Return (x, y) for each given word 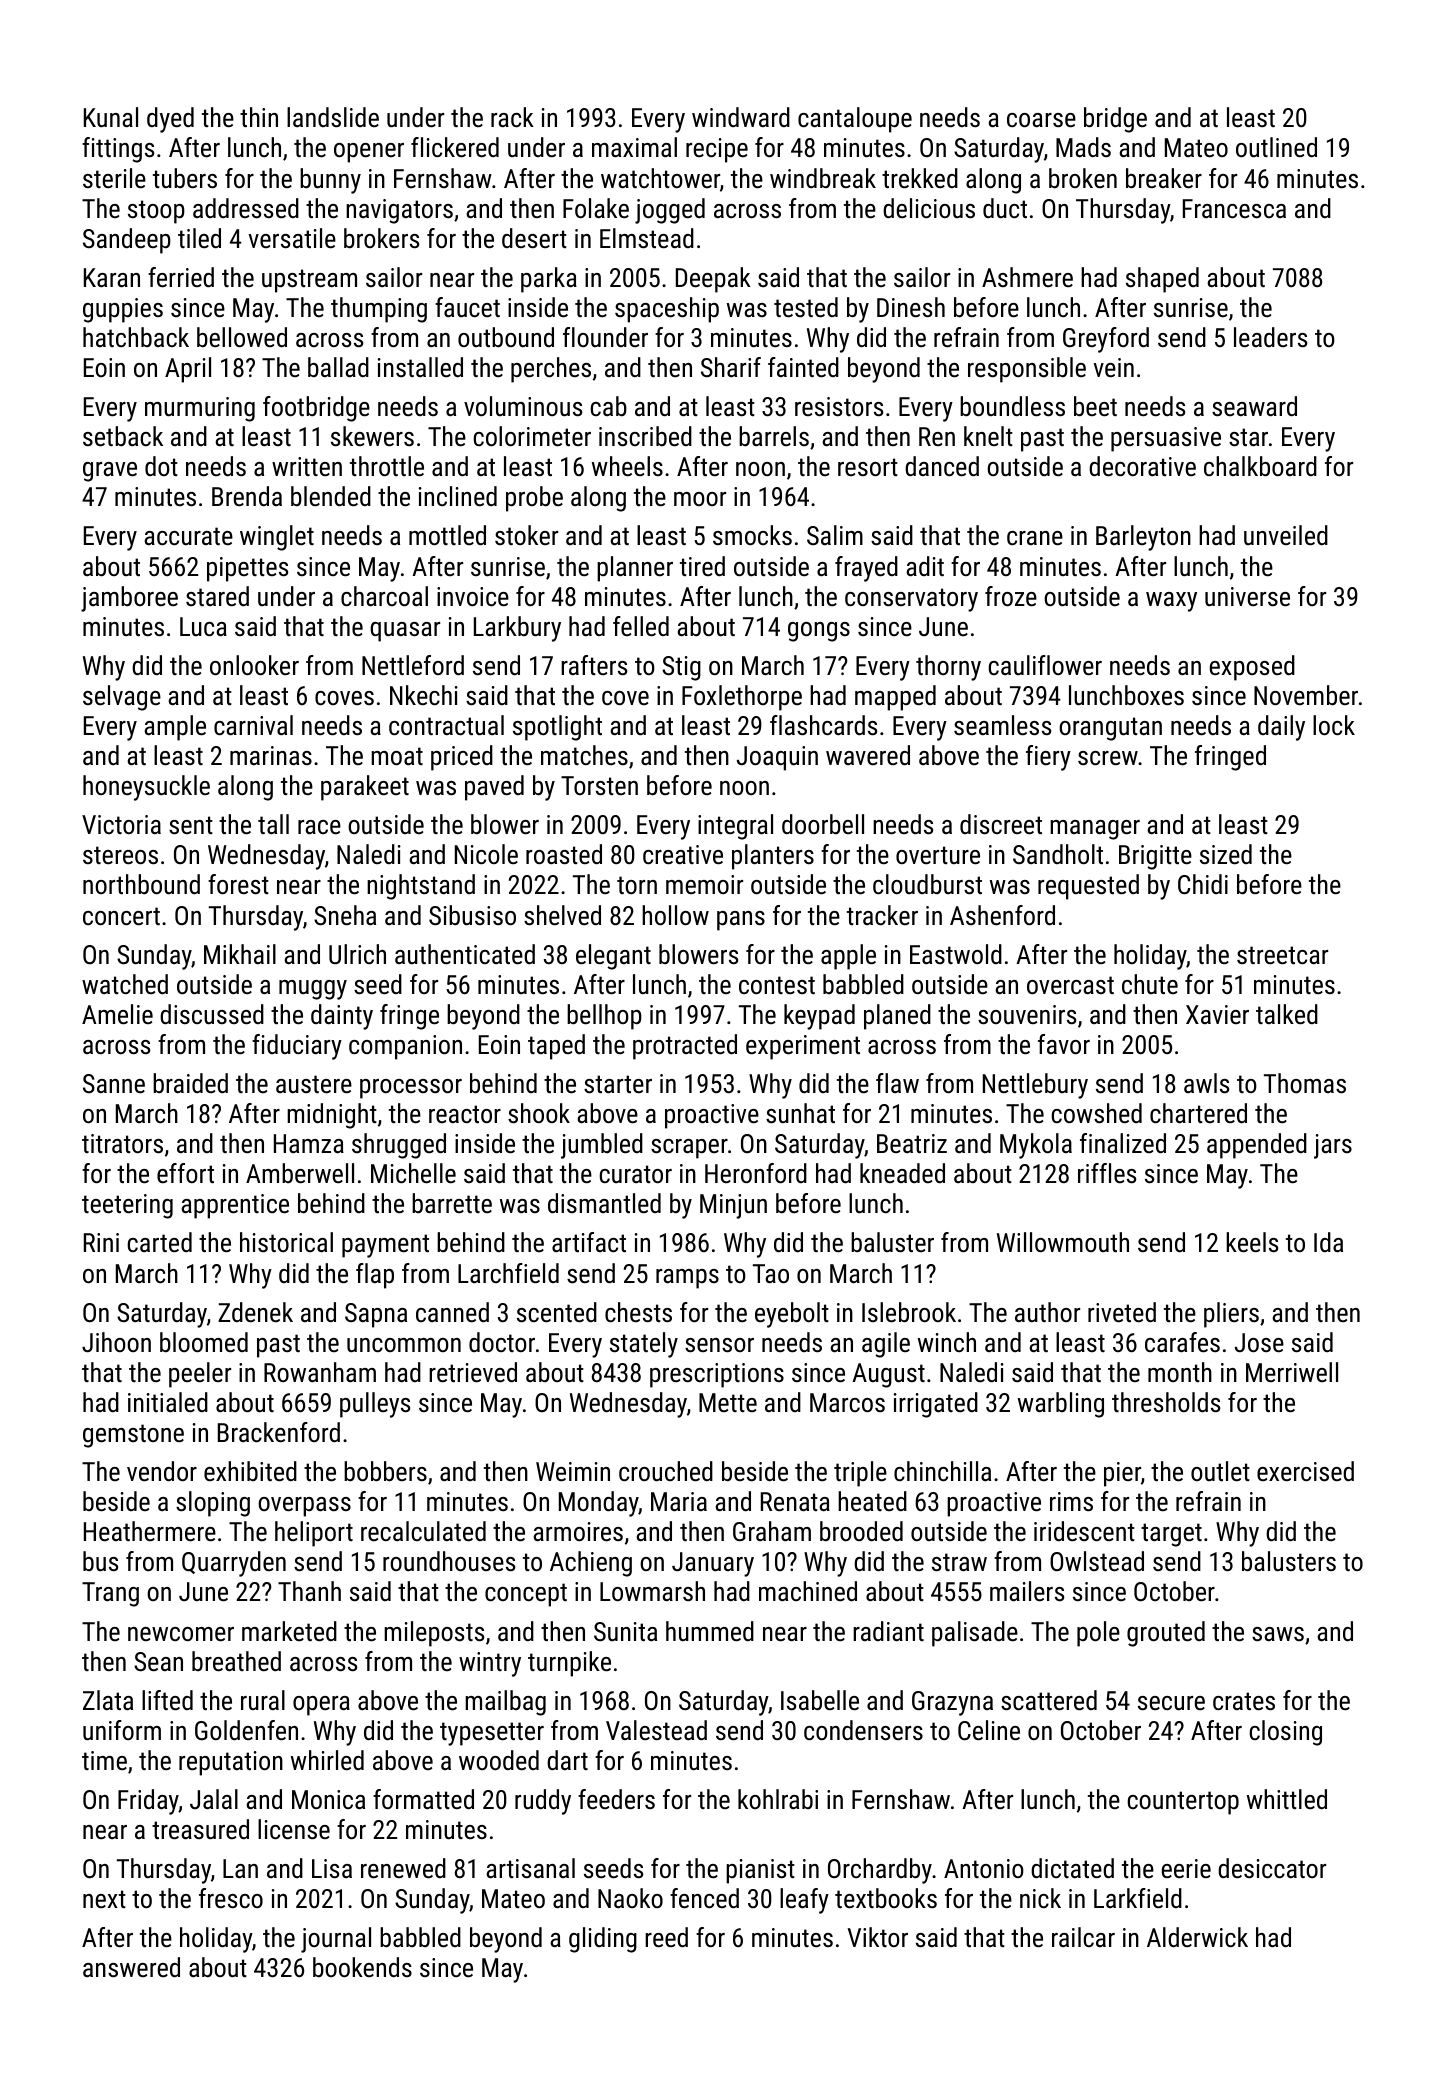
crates (1244, 1701)
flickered (455, 147)
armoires (578, 1531)
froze (1011, 596)
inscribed (645, 436)
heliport (314, 1534)
